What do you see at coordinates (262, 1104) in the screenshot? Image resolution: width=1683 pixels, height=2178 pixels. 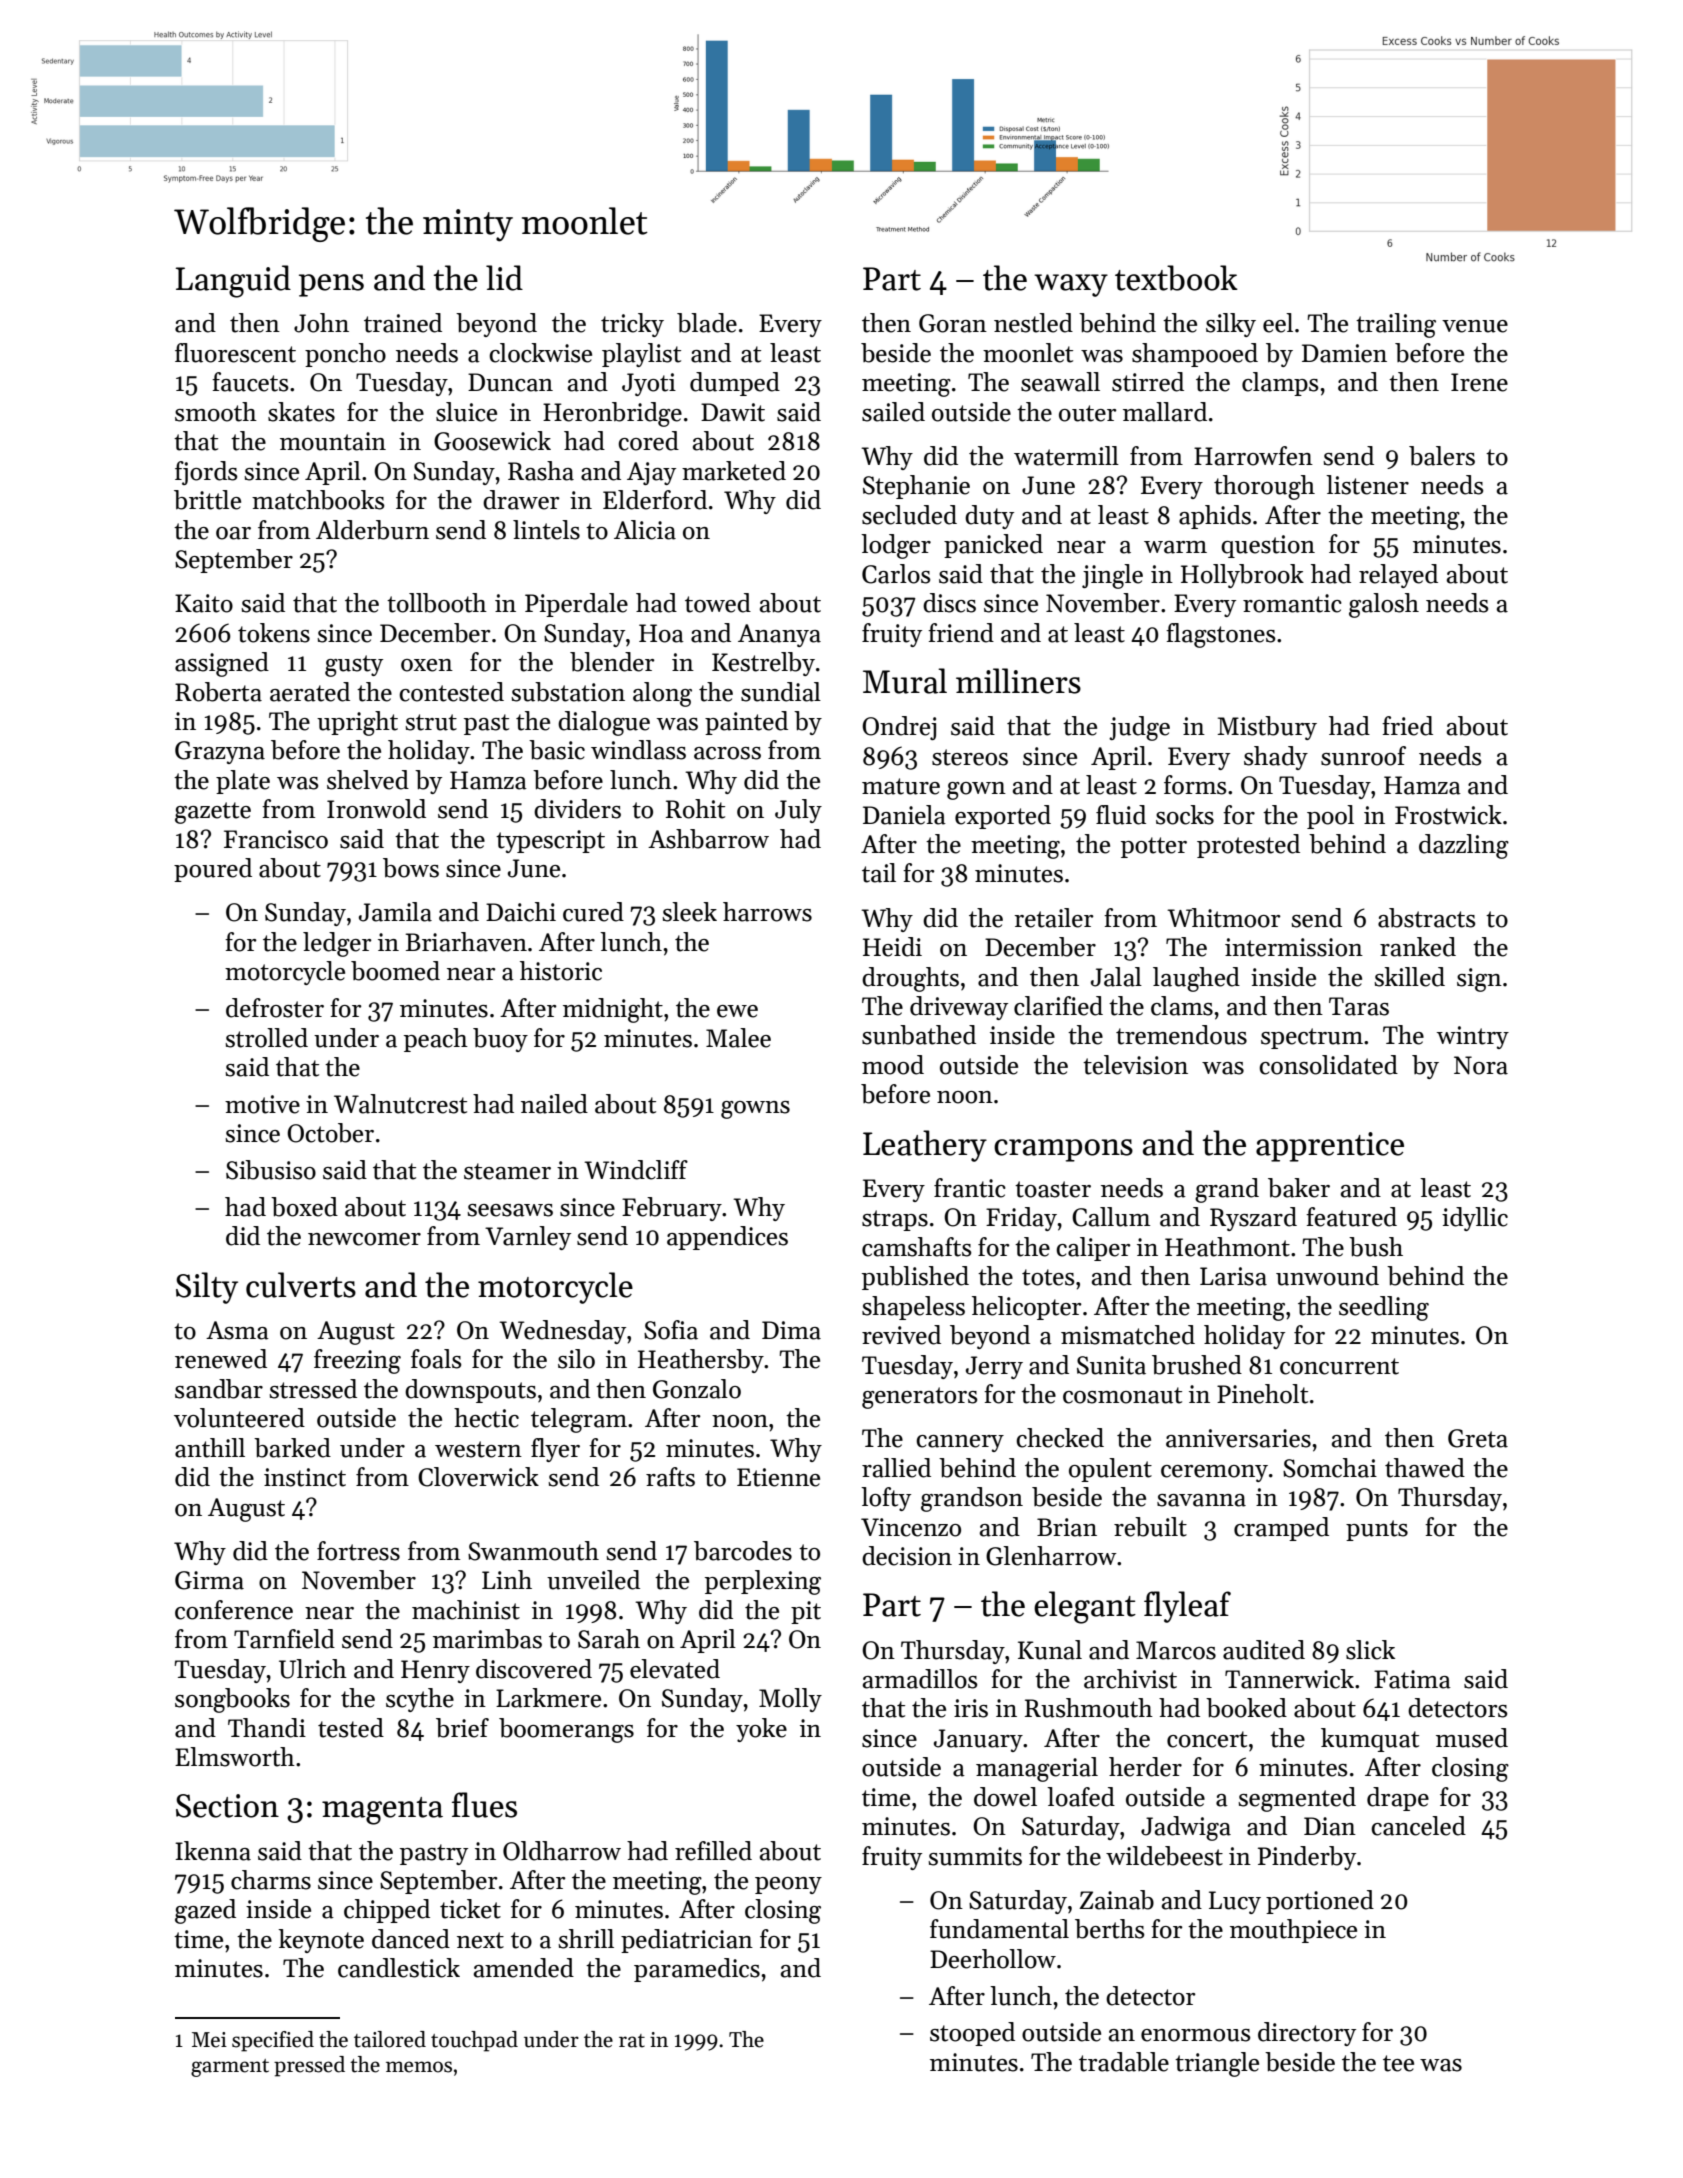 I see `motive` at bounding box center [262, 1104].
